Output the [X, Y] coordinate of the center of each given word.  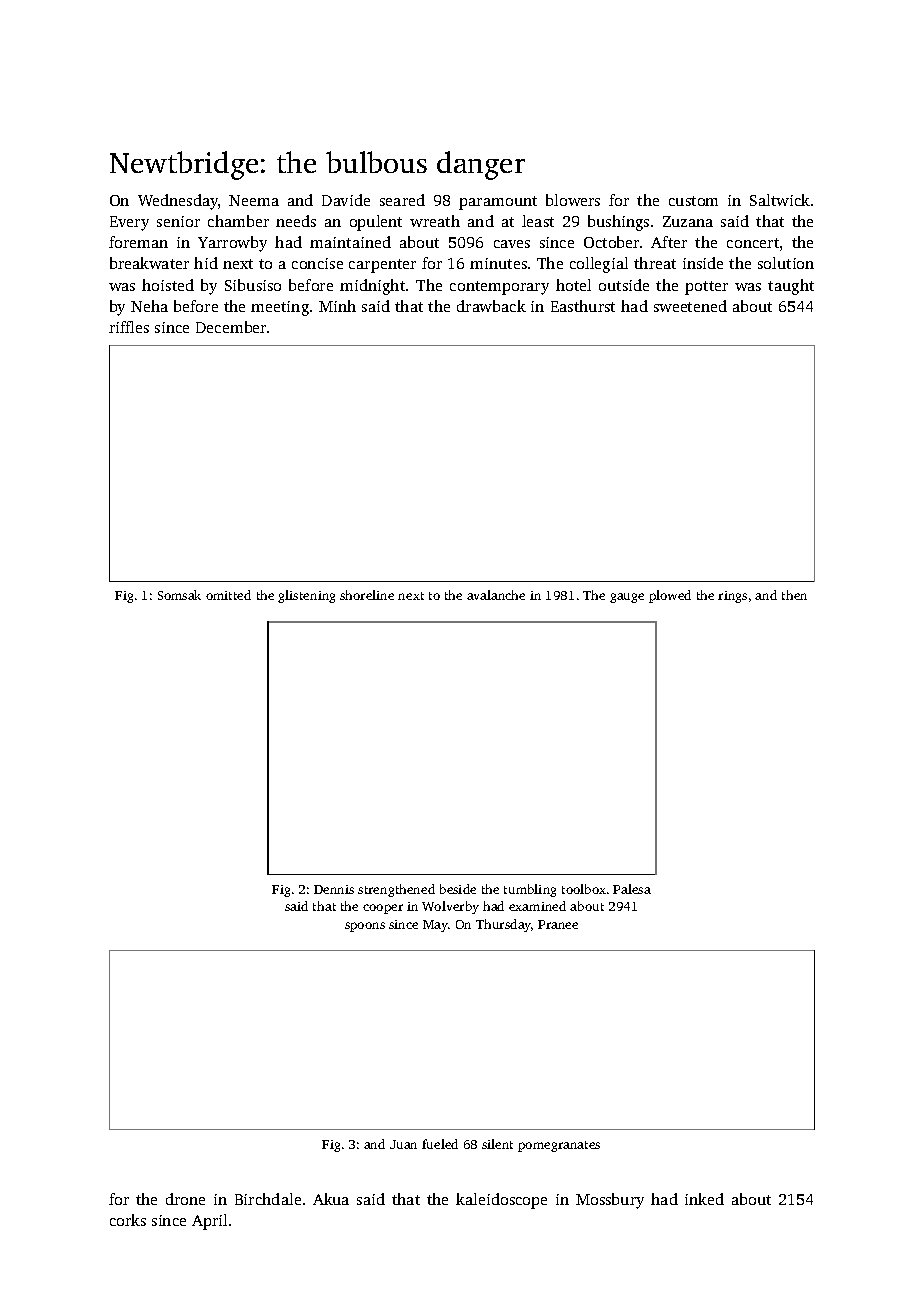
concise [317, 263]
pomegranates [559, 1146]
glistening [306, 596]
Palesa [632, 889]
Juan [403, 1144]
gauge [627, 598]
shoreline [367, 595]
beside [458, 889]
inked [704, 1199]
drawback [491, 306]
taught [791, 287]
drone [185, 1199]
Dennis [334, 889]
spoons [365, 927]
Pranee [558, 924]
